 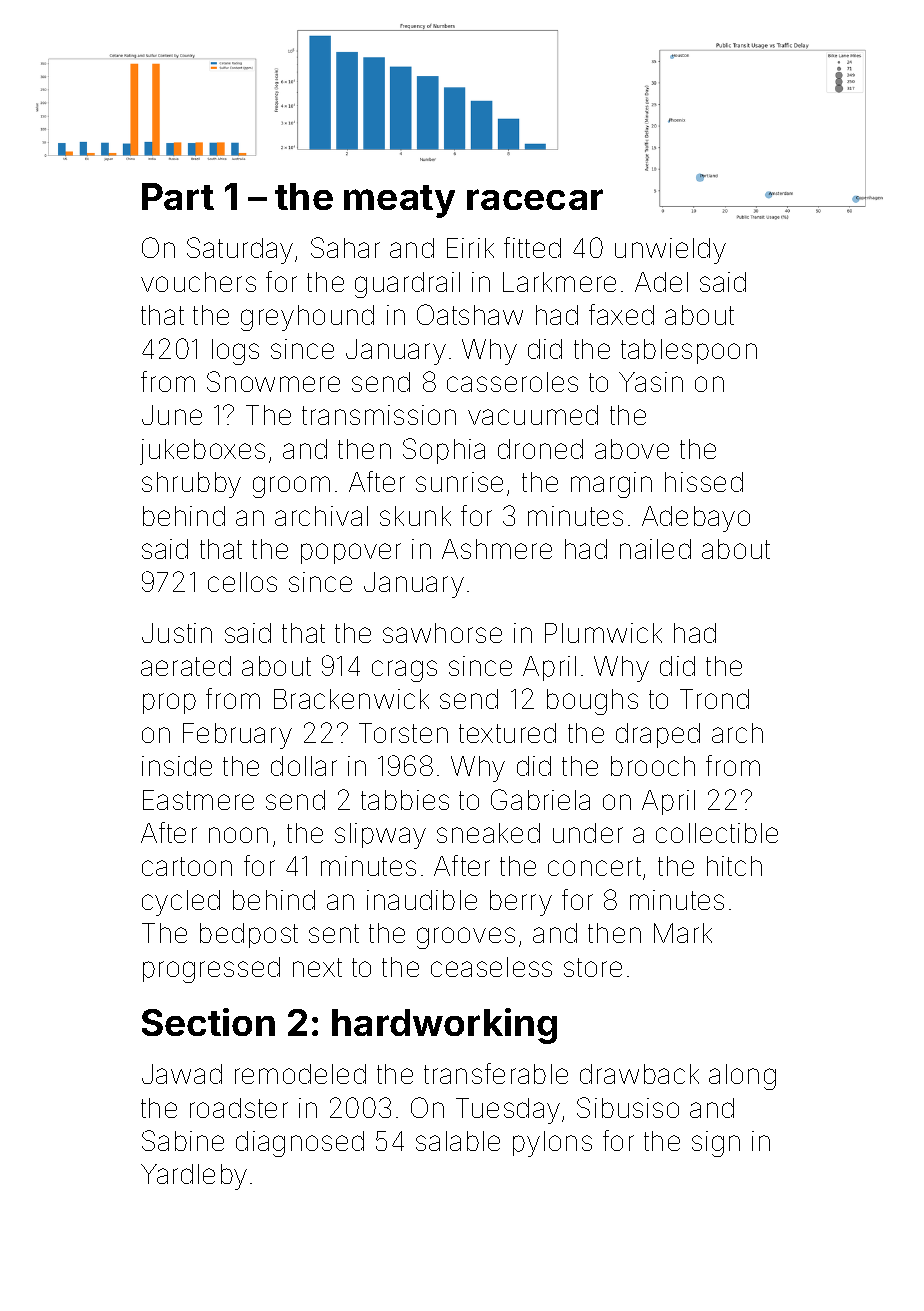 I want to click on sign, so click(x=716, y=1144).
